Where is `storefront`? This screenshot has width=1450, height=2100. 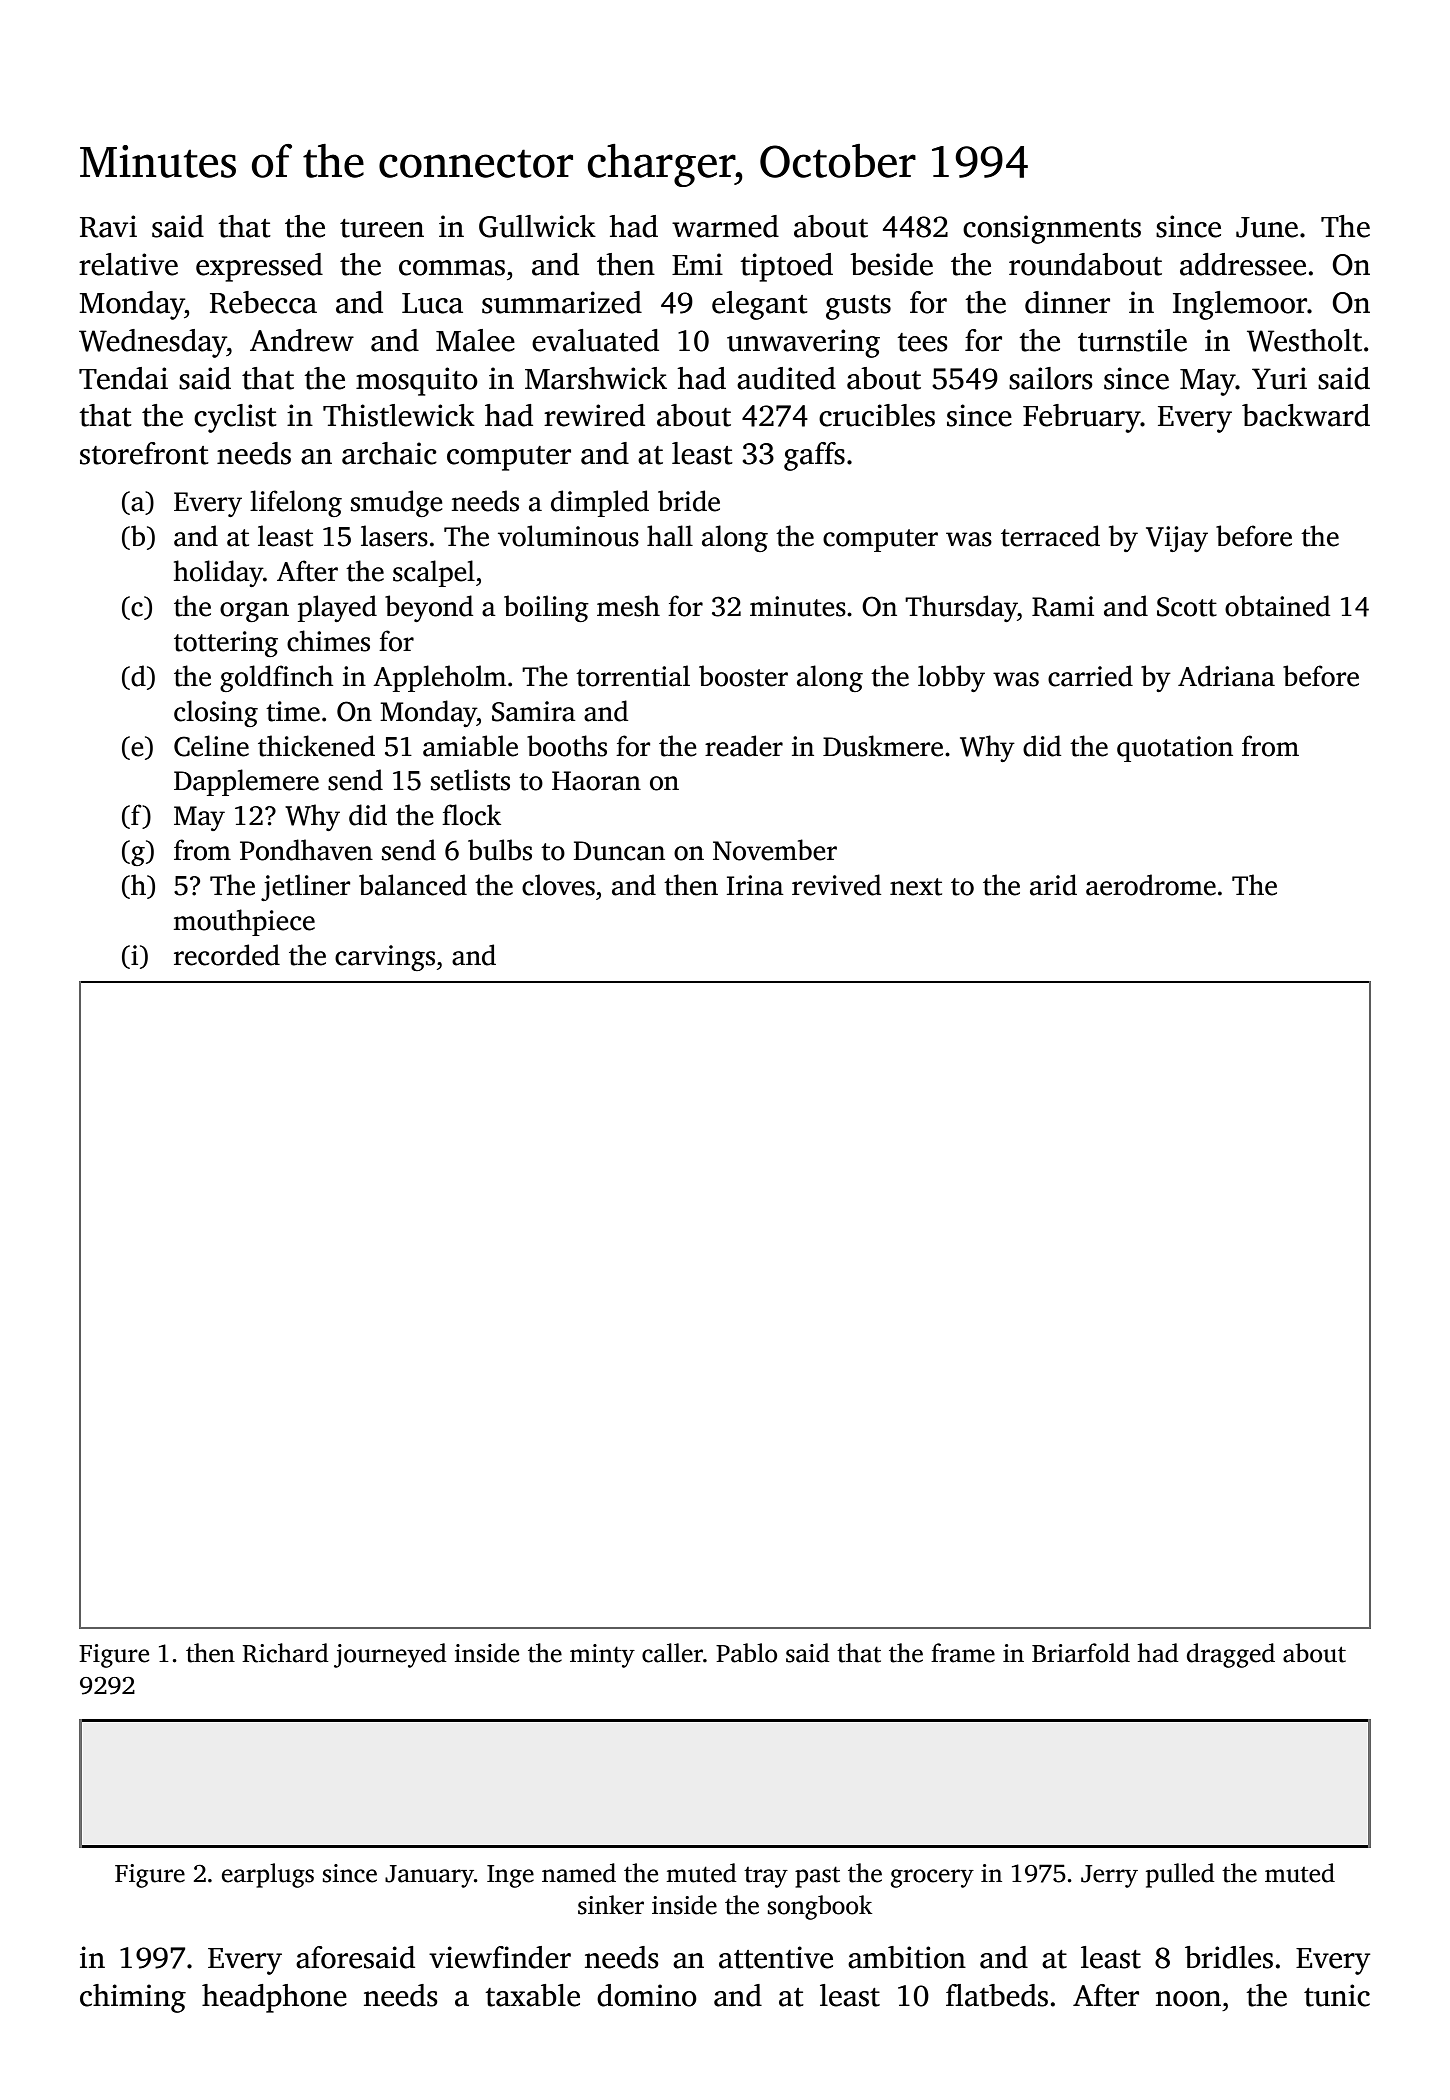 storefront is located at coordinates (144, 453).
